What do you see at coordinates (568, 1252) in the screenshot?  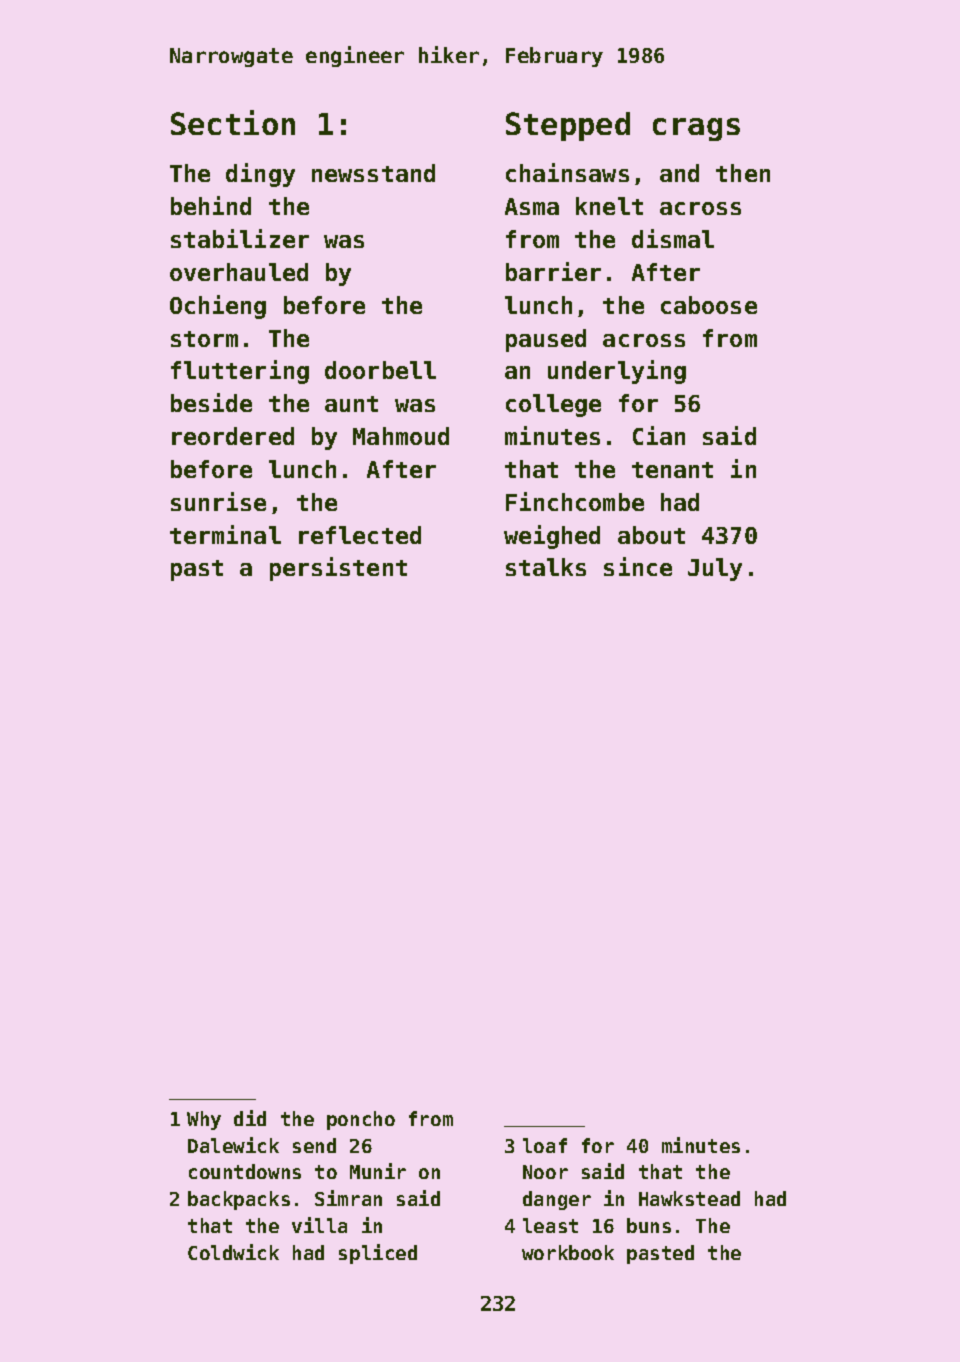 I see `workbook` at bounding box center [568, 1252].
